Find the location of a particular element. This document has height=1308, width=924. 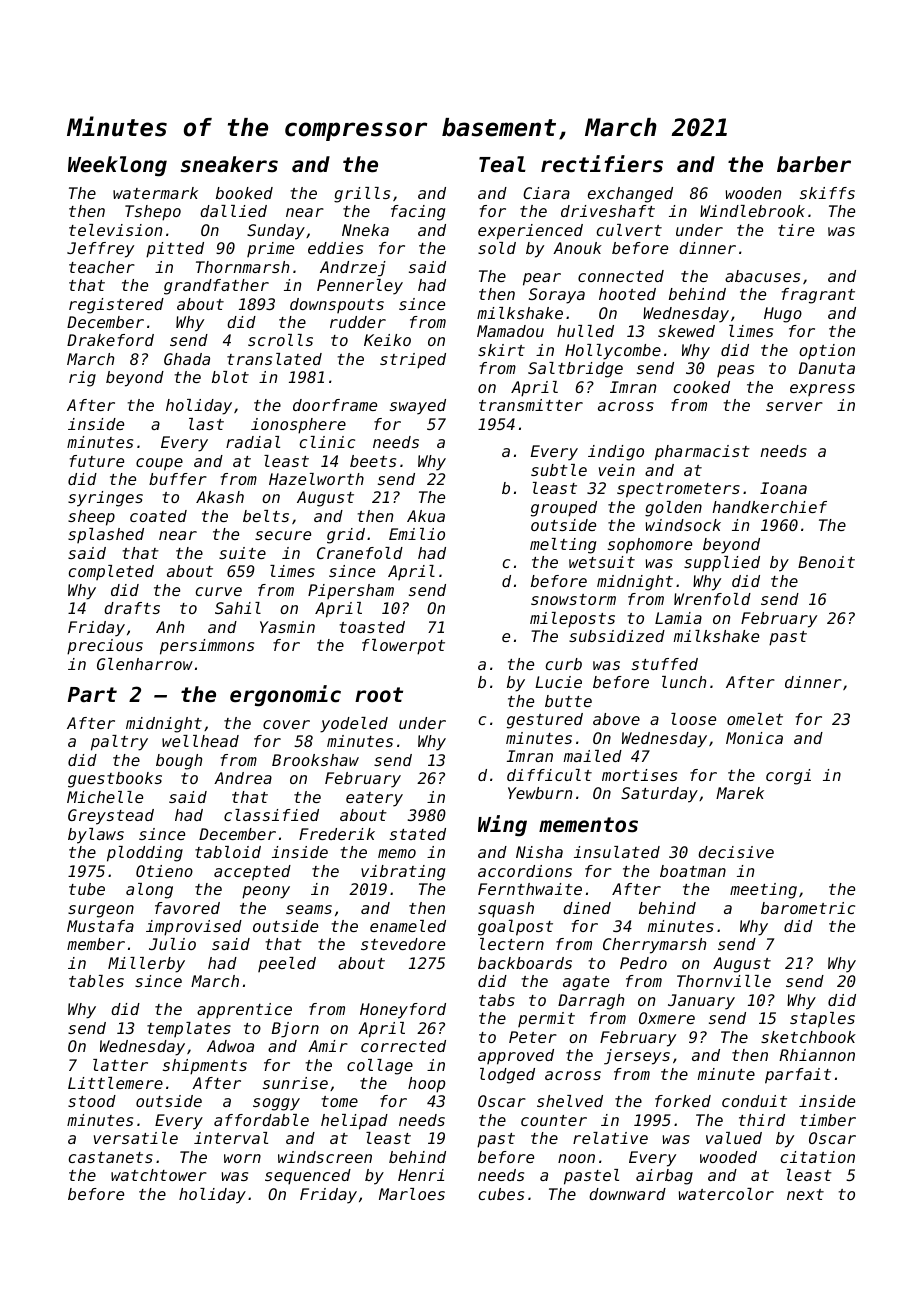

watermark is located at coordinates (155, 193).
